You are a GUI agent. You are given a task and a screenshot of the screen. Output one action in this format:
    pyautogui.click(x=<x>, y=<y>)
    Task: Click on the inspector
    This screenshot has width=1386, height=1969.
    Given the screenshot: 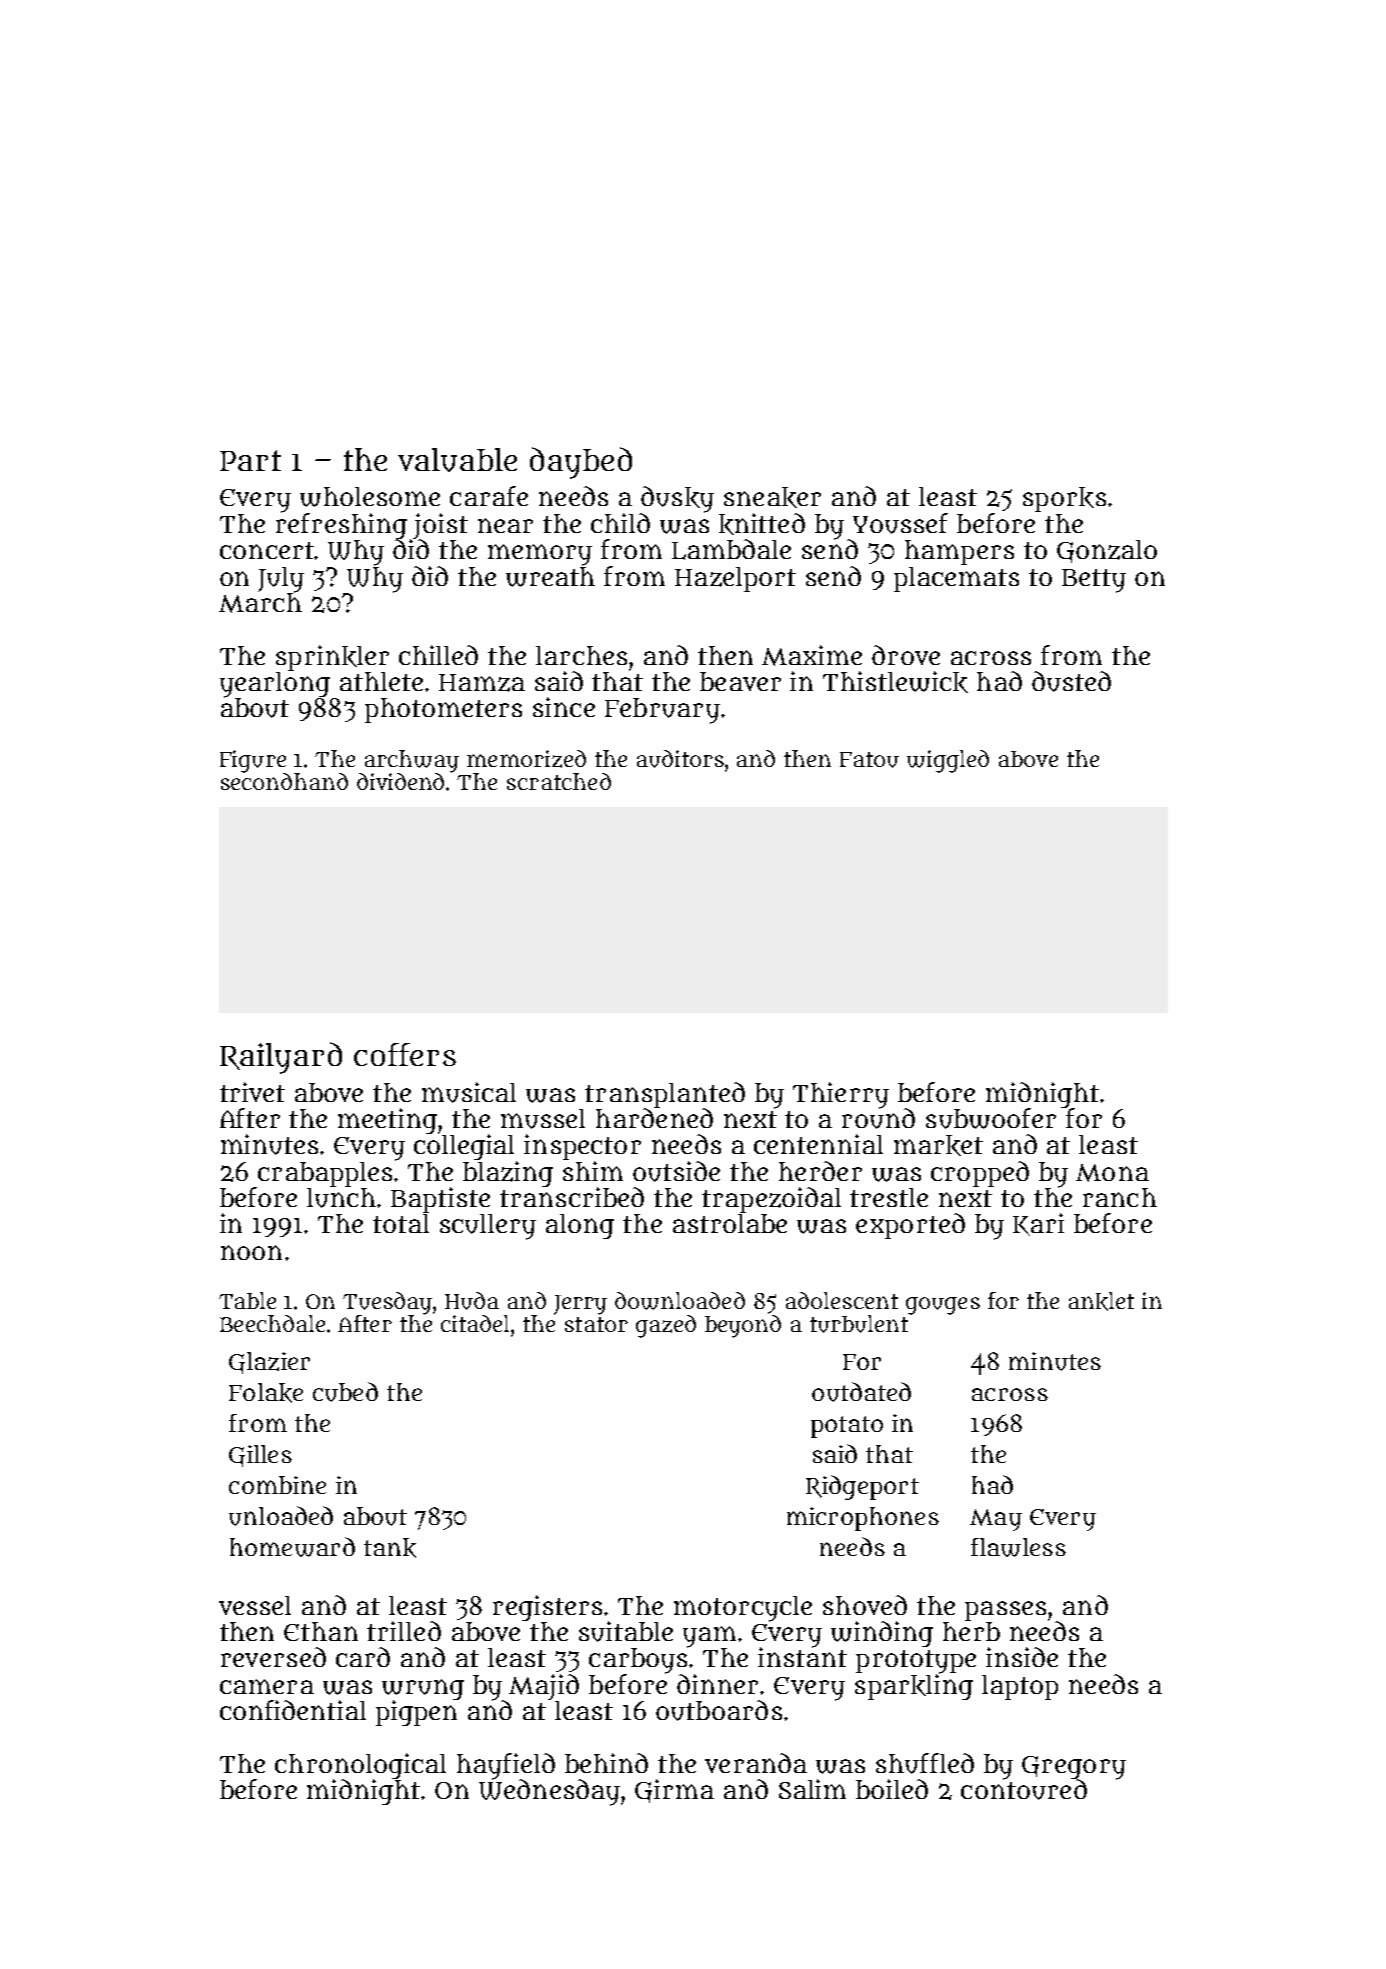 What is the action you would take?
    pyautogui.click(x=582, y=1147)
